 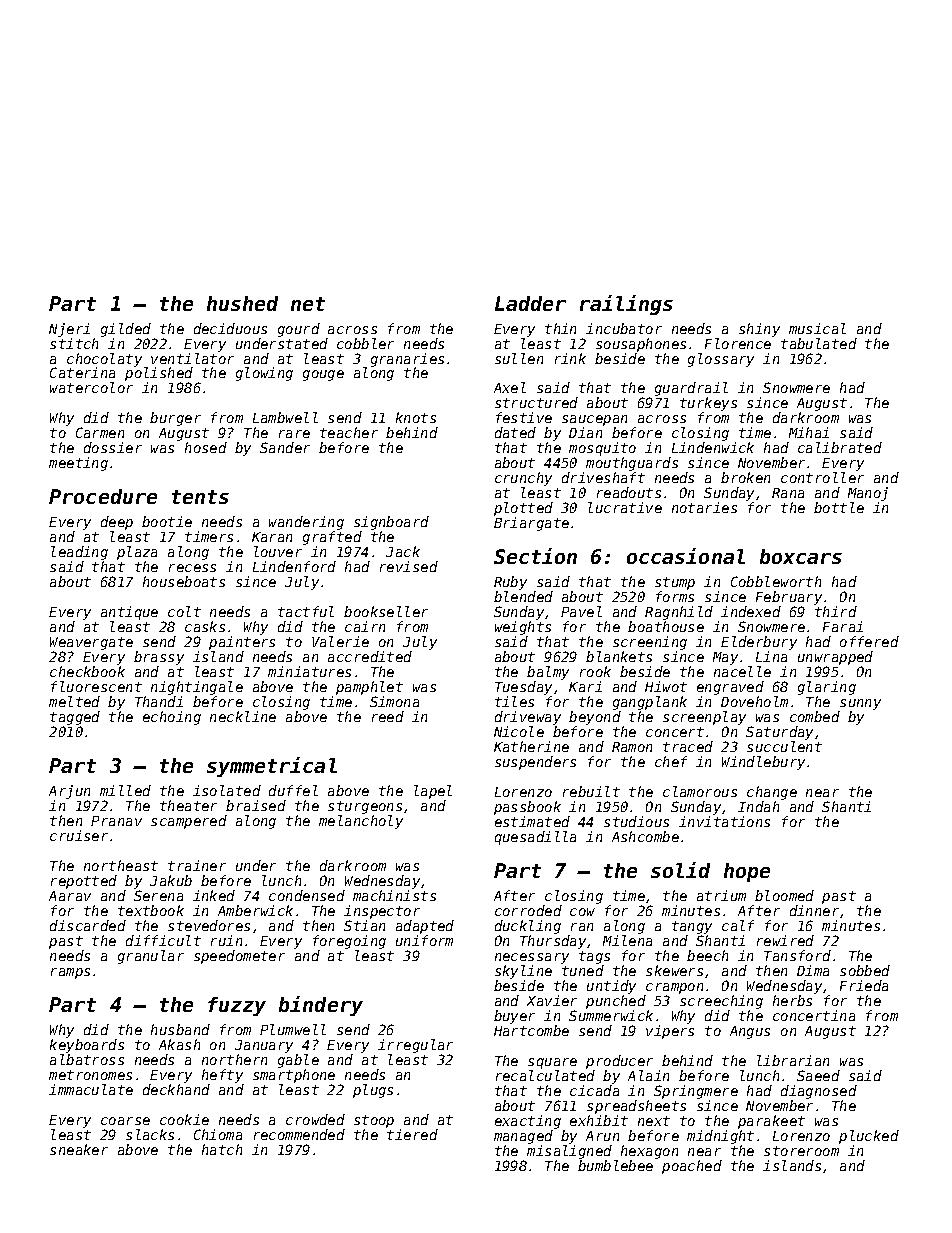 What do you see at coordinates (721, 895) in the document?
I see `atrium` at bounding box center [721, 895].
